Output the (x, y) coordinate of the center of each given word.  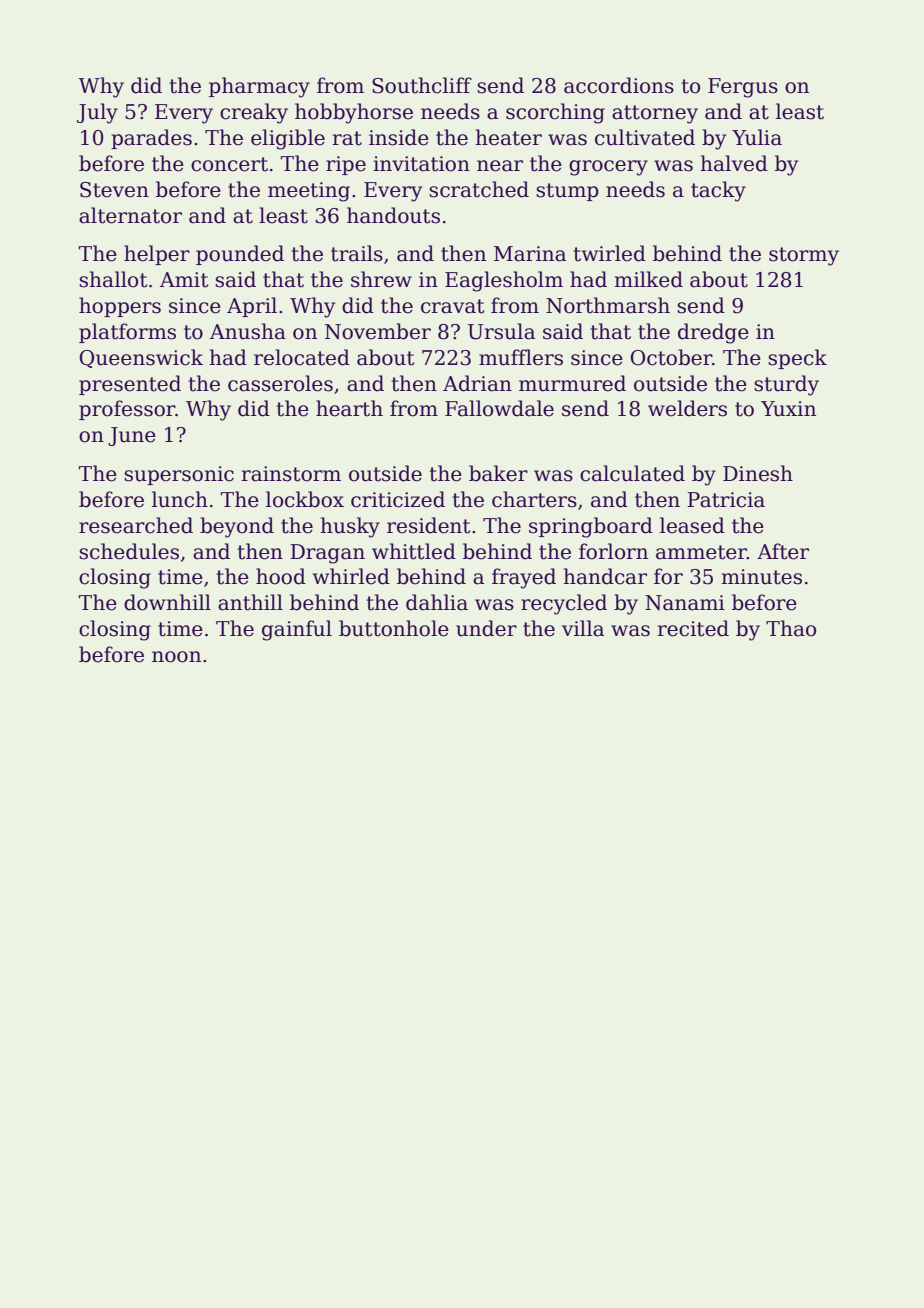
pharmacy (259, 87)
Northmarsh (608, 305)
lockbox (305, 499)
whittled (414, 551)
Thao (791, 628)
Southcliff (422, 85)
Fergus (743, 88)
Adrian (477, 383)
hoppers (120, 307)
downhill (167, 602)
